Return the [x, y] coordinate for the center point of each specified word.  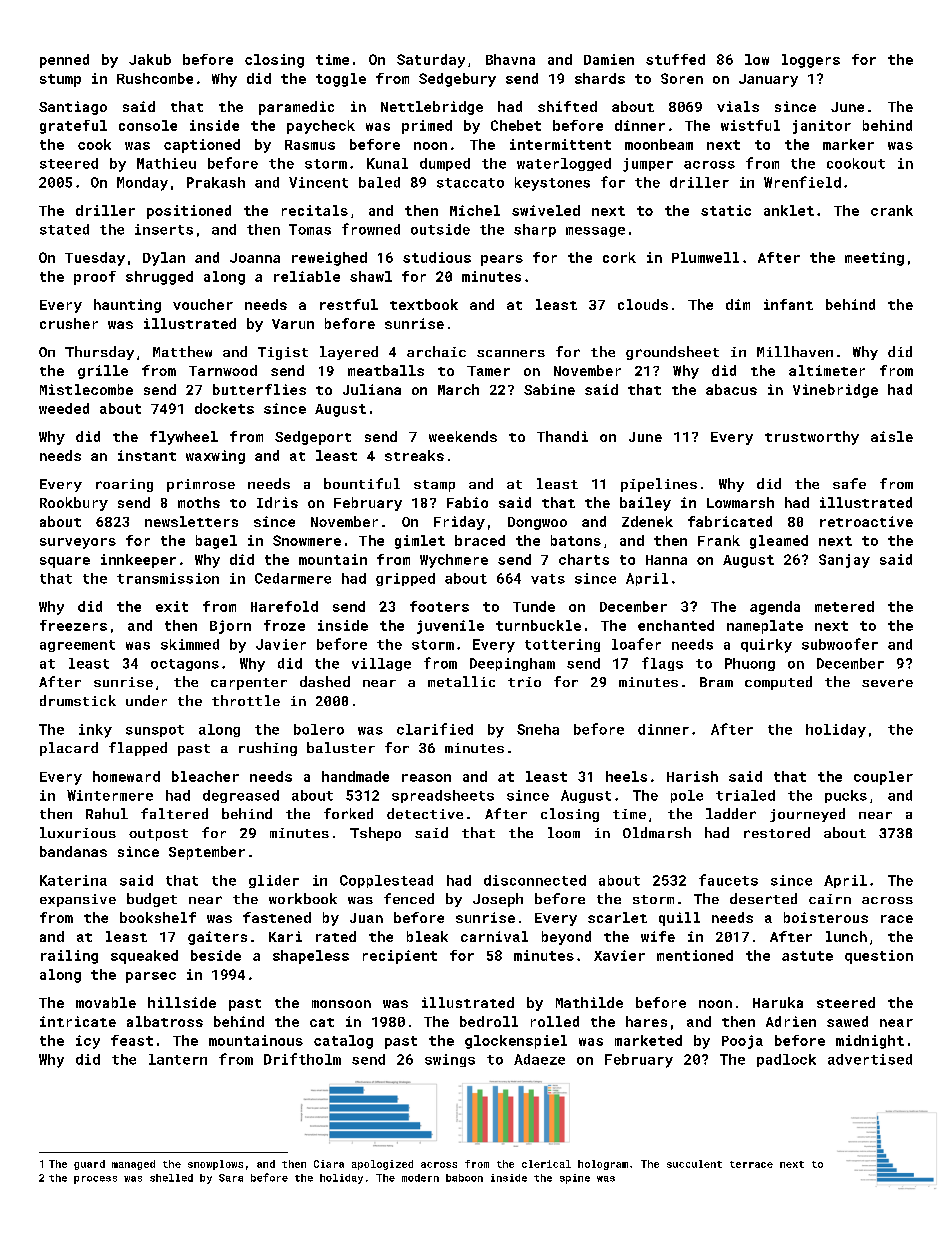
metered [844, 606]
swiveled [546, 210]
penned [64, 61]
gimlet [420, 542]
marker [848, 144]
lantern [178, 1059]
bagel [216, 542]
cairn [830, 899]
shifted [567, 106]
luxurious [78, 832]
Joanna [255, 258]
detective [425, 813]
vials [738, 106]
